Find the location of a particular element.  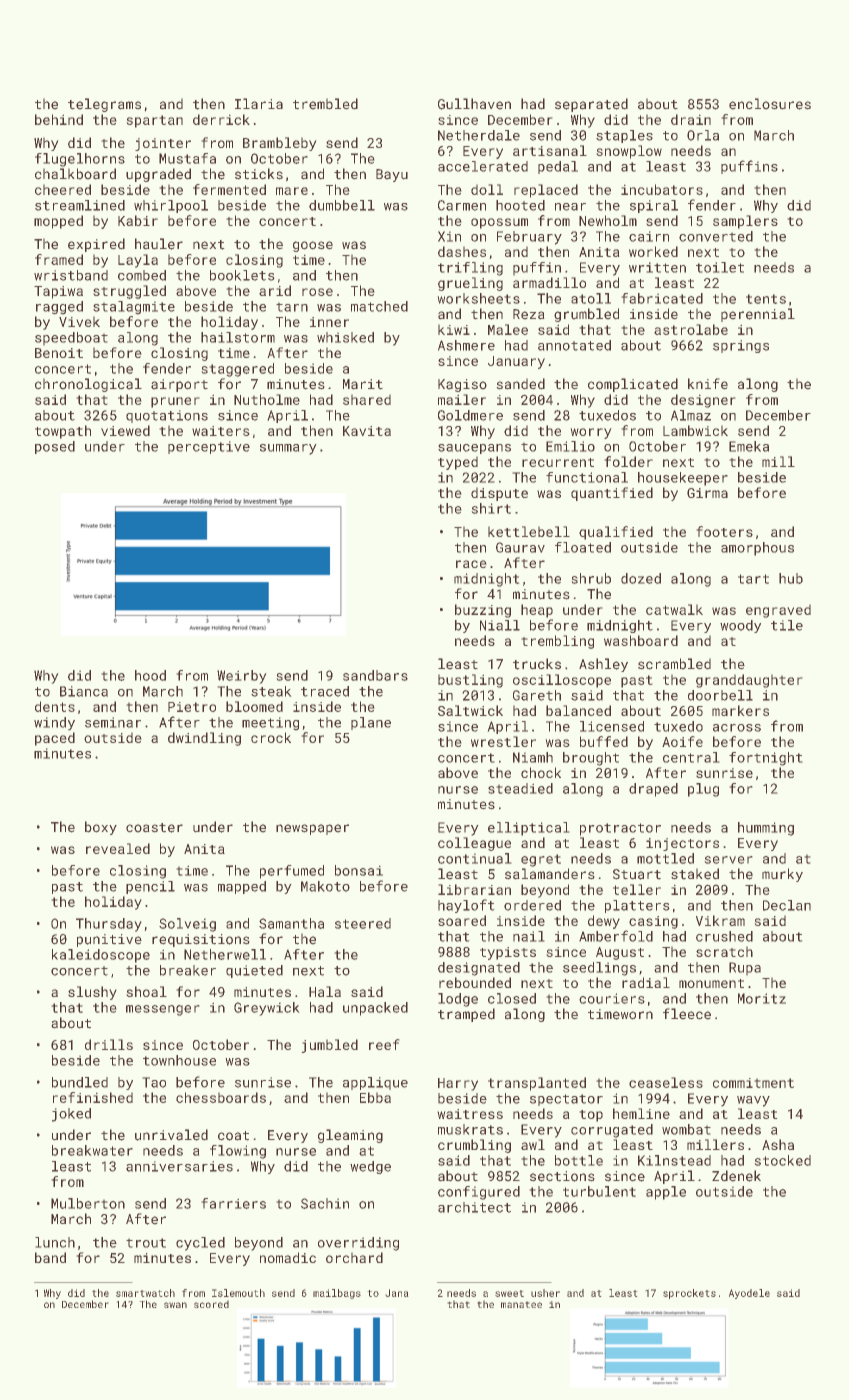

toilet is located at coordinates (720, 267).
